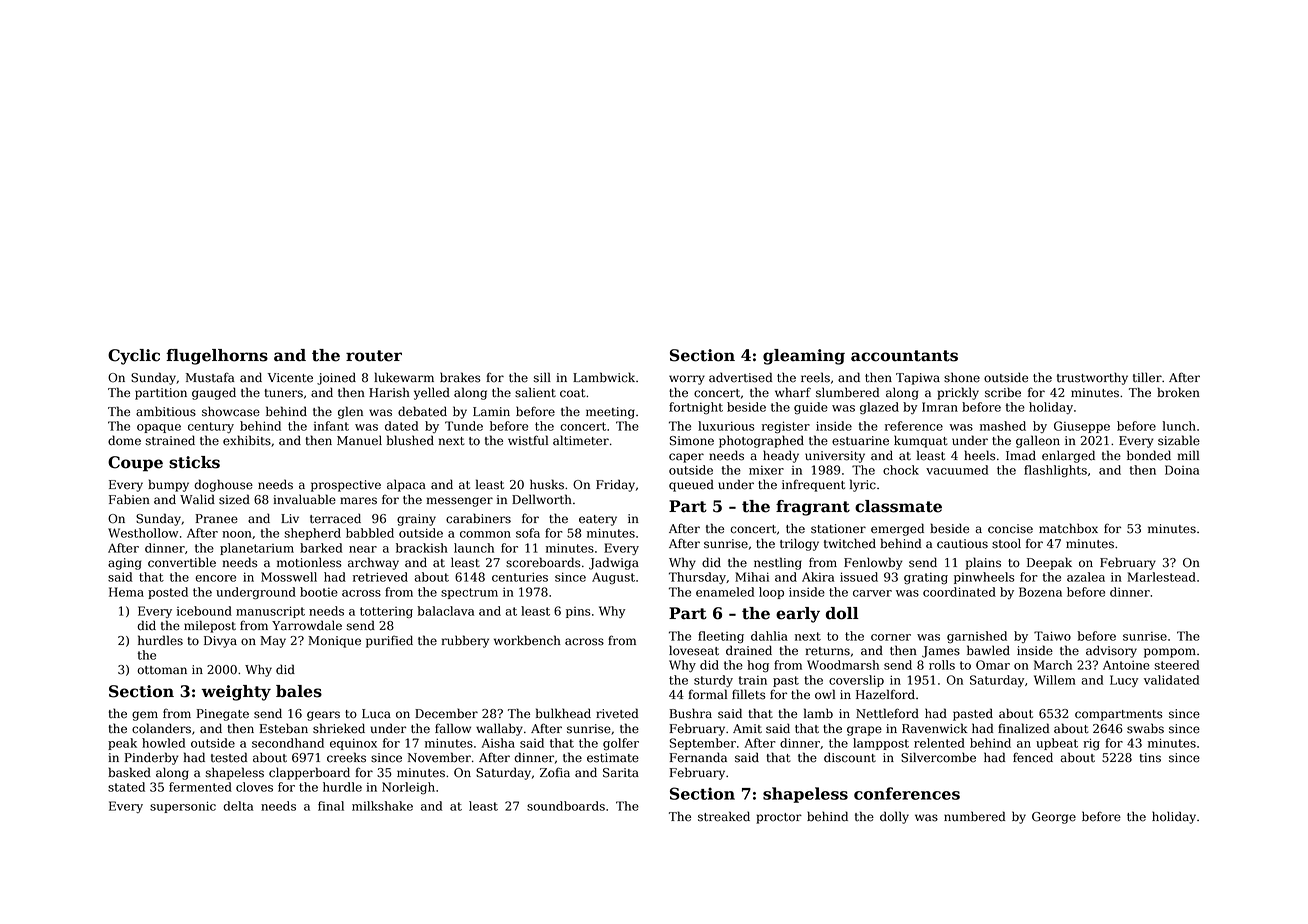 This screenshot has width=1308, height=924. Describe the element at coordinates (813, 508) in the screenshot. I see `fragrant` at that location.
